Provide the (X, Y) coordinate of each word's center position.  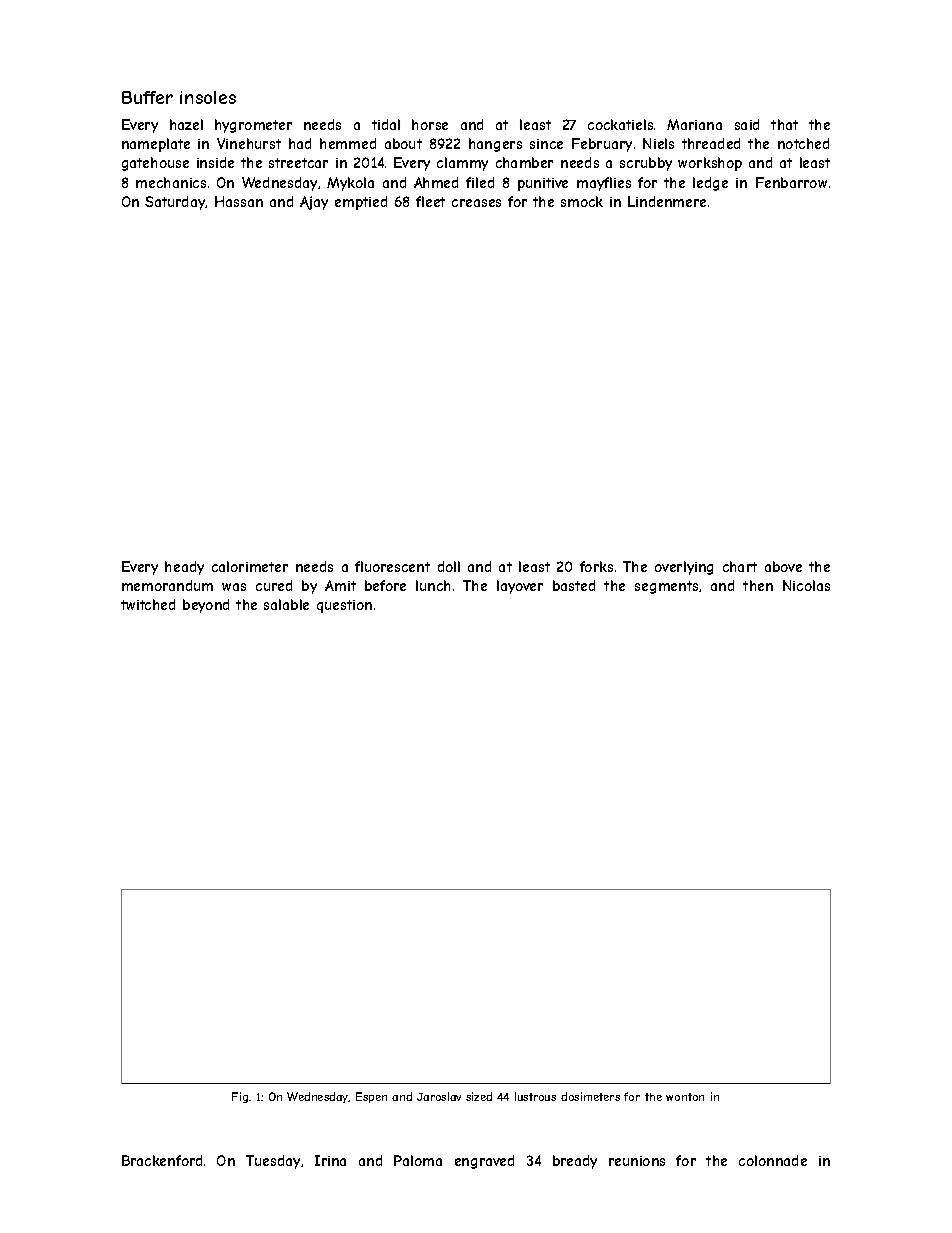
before (385, 585)
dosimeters (590, 1096)
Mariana (694, 124)
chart (740, 566)
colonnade (773, 1160)
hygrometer (253, 126)
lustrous (535, 1096)
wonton (685, 1097)
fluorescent (392, 566)
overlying (684, 568)
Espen (371, 1097)
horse (430, 124)
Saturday (175, 203)
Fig (240, 1097)
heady (184, 568)
